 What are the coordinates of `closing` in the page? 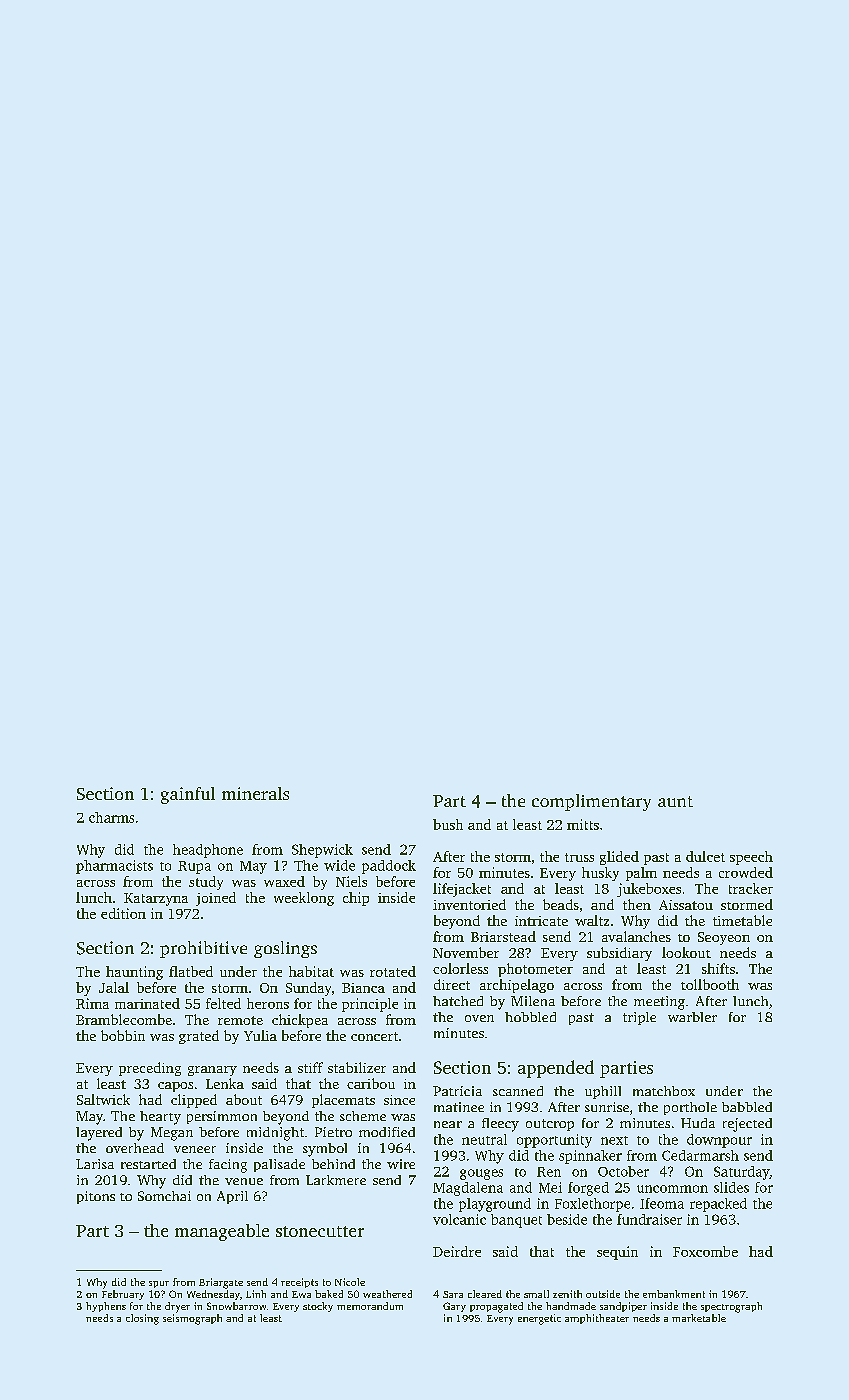 It's located at (142, 1319).
